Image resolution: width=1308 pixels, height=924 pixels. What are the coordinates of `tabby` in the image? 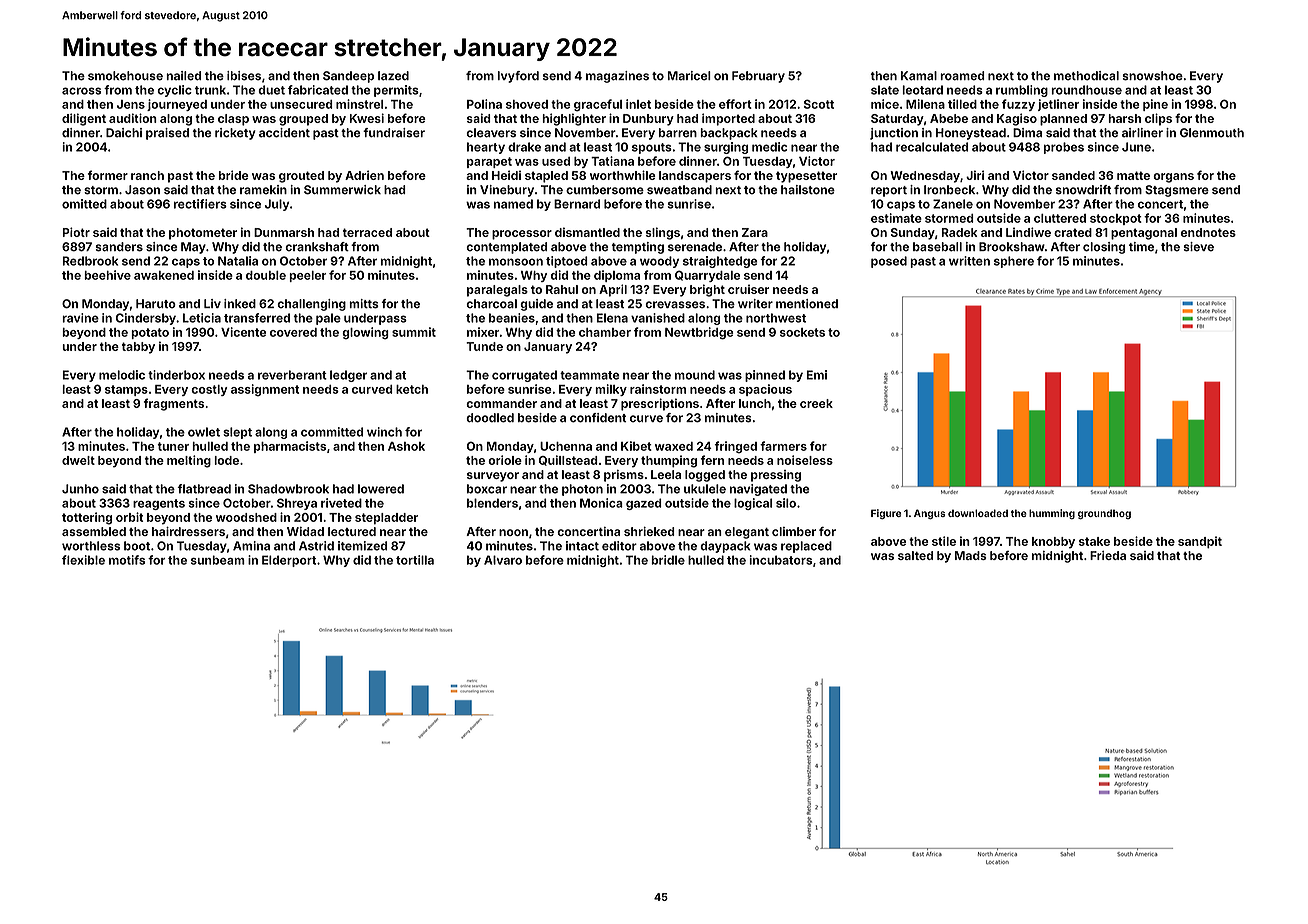 It's located at (138, 348).
